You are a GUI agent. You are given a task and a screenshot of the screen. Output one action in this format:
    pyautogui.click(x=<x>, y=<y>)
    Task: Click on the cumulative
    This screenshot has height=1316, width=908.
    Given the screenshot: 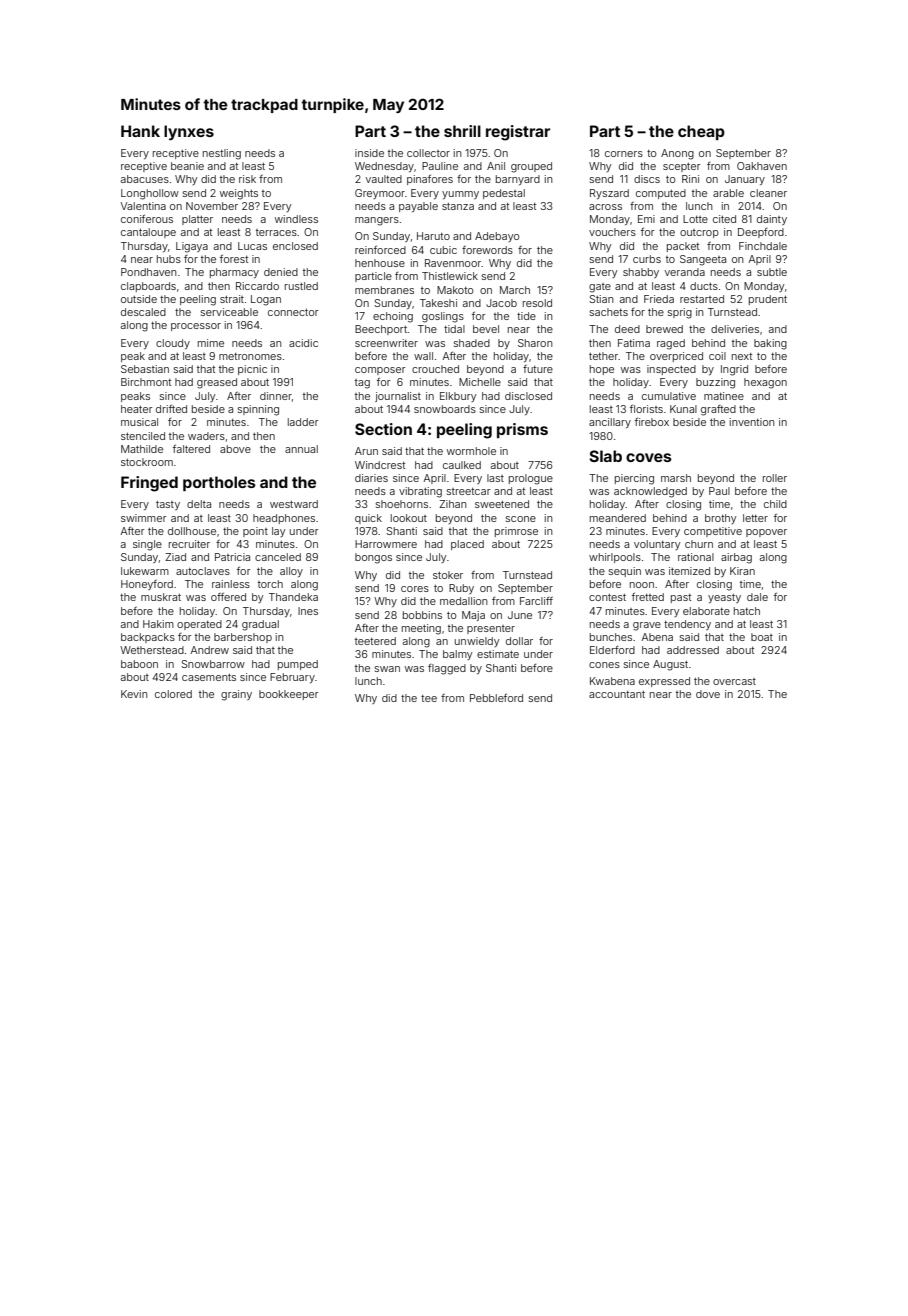 What is the action you would take?
    pyautogui.click(x=669, y=396)
